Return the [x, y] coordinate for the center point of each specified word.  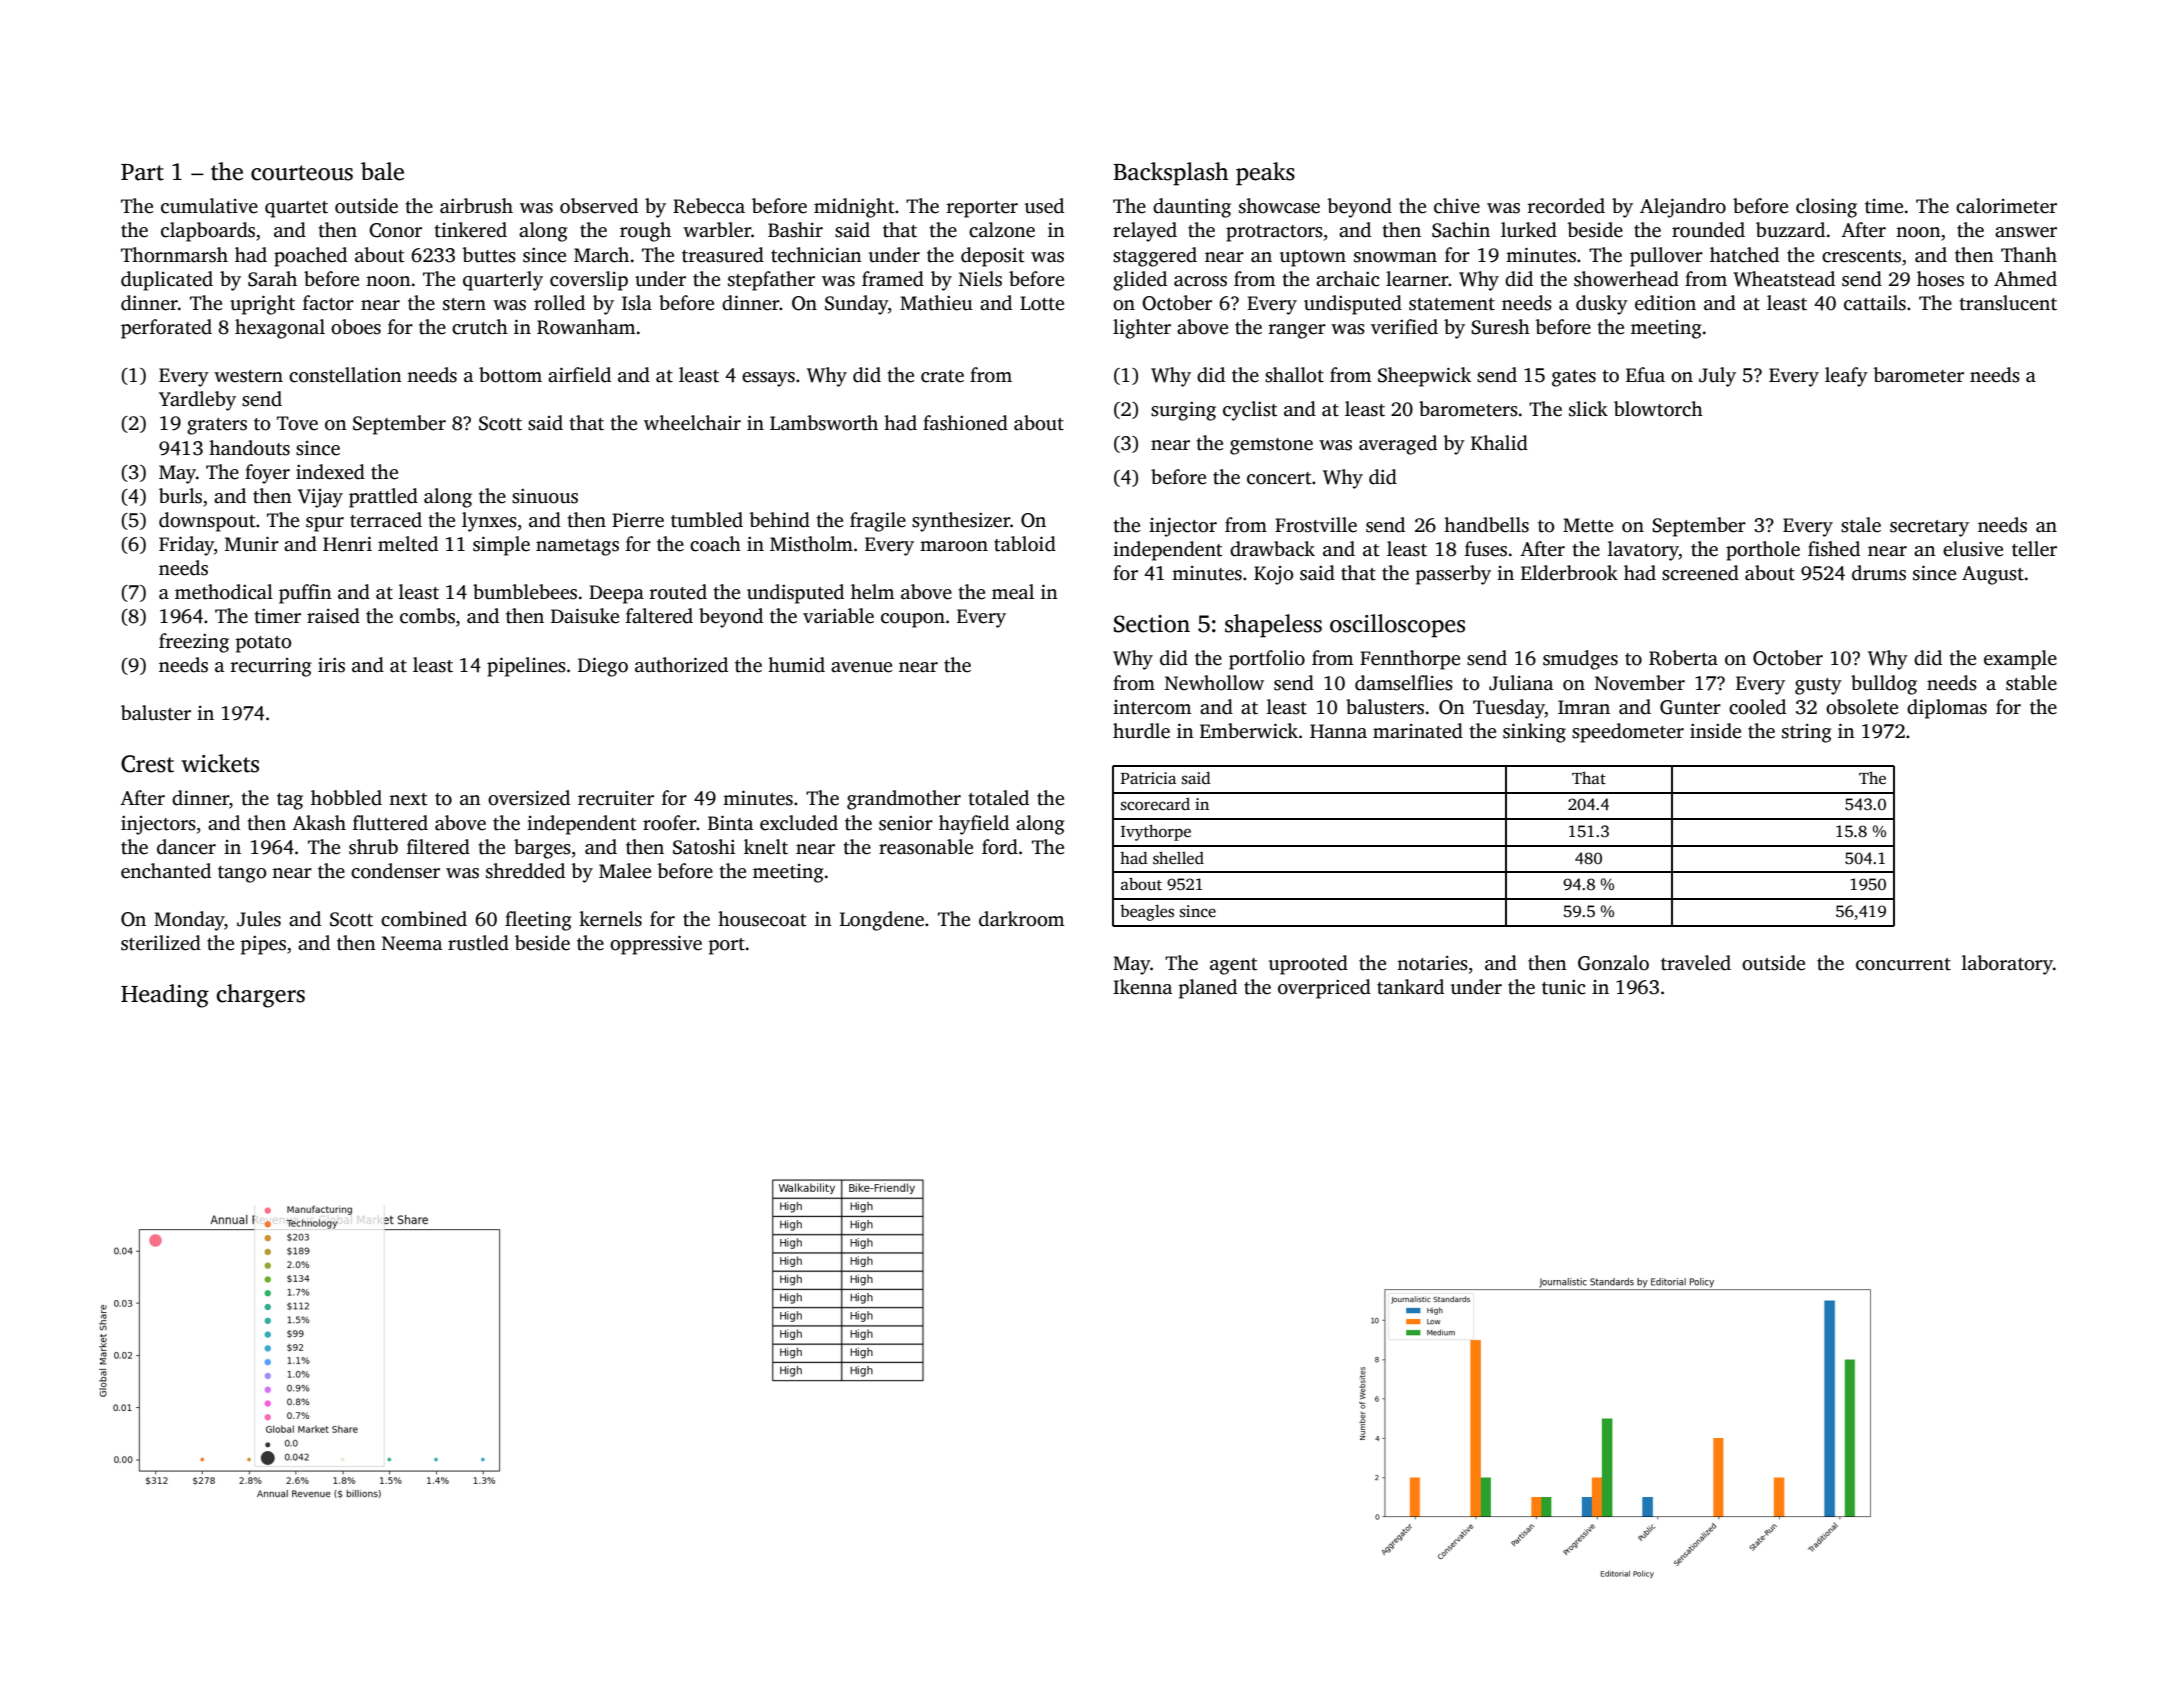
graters [217, 426]
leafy [1846, 377]
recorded [1566, 206]
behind [779, 520]
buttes [489, 255]
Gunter [1690, 707]
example [2020, 660]
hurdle [1141, 731]
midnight [854, 208]
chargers [260, 996]
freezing [194, 643]
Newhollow [1214, 683]
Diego [603, 667]
